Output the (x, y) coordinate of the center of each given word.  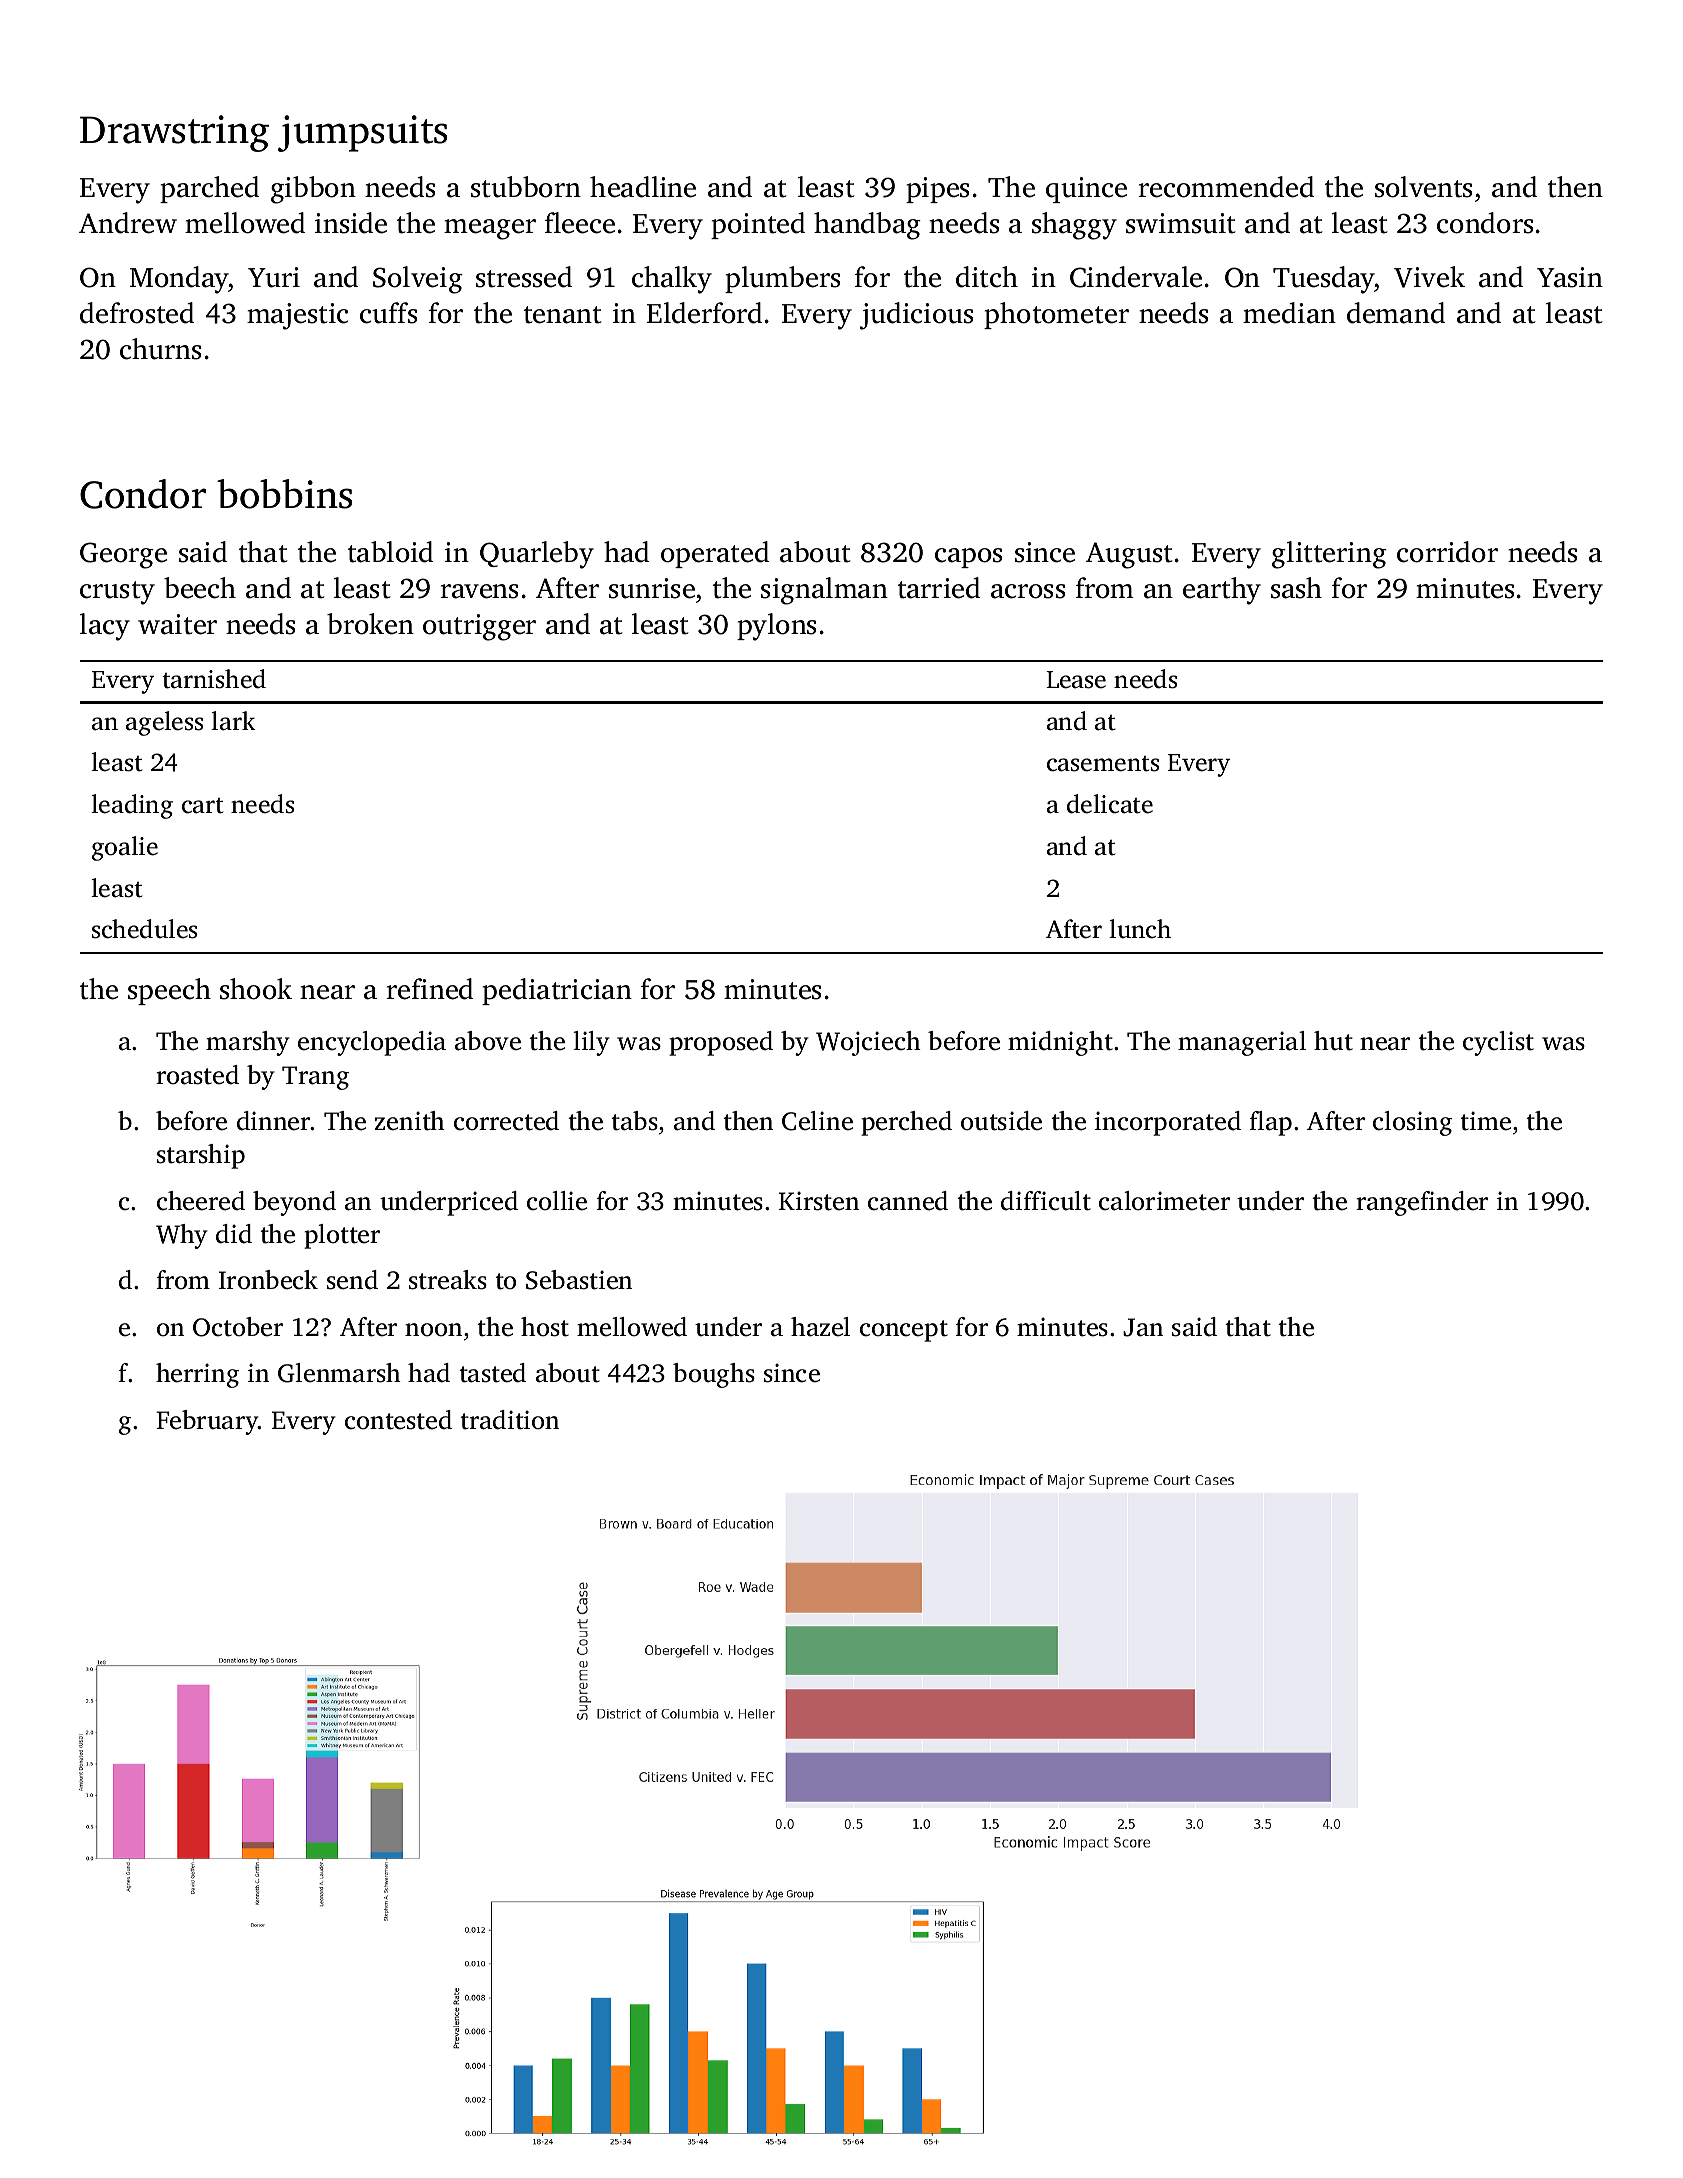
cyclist (1498, 1043)
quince (1086, 190)
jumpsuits (362, 133)
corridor (1447, 552)
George (123, 555)
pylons (776, 627)
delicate (1110, 804)
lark (233, 721)
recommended (1226, 187)
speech (169, 991)
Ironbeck (268, 1280)
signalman (824, 591)
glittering (1329, 555)
